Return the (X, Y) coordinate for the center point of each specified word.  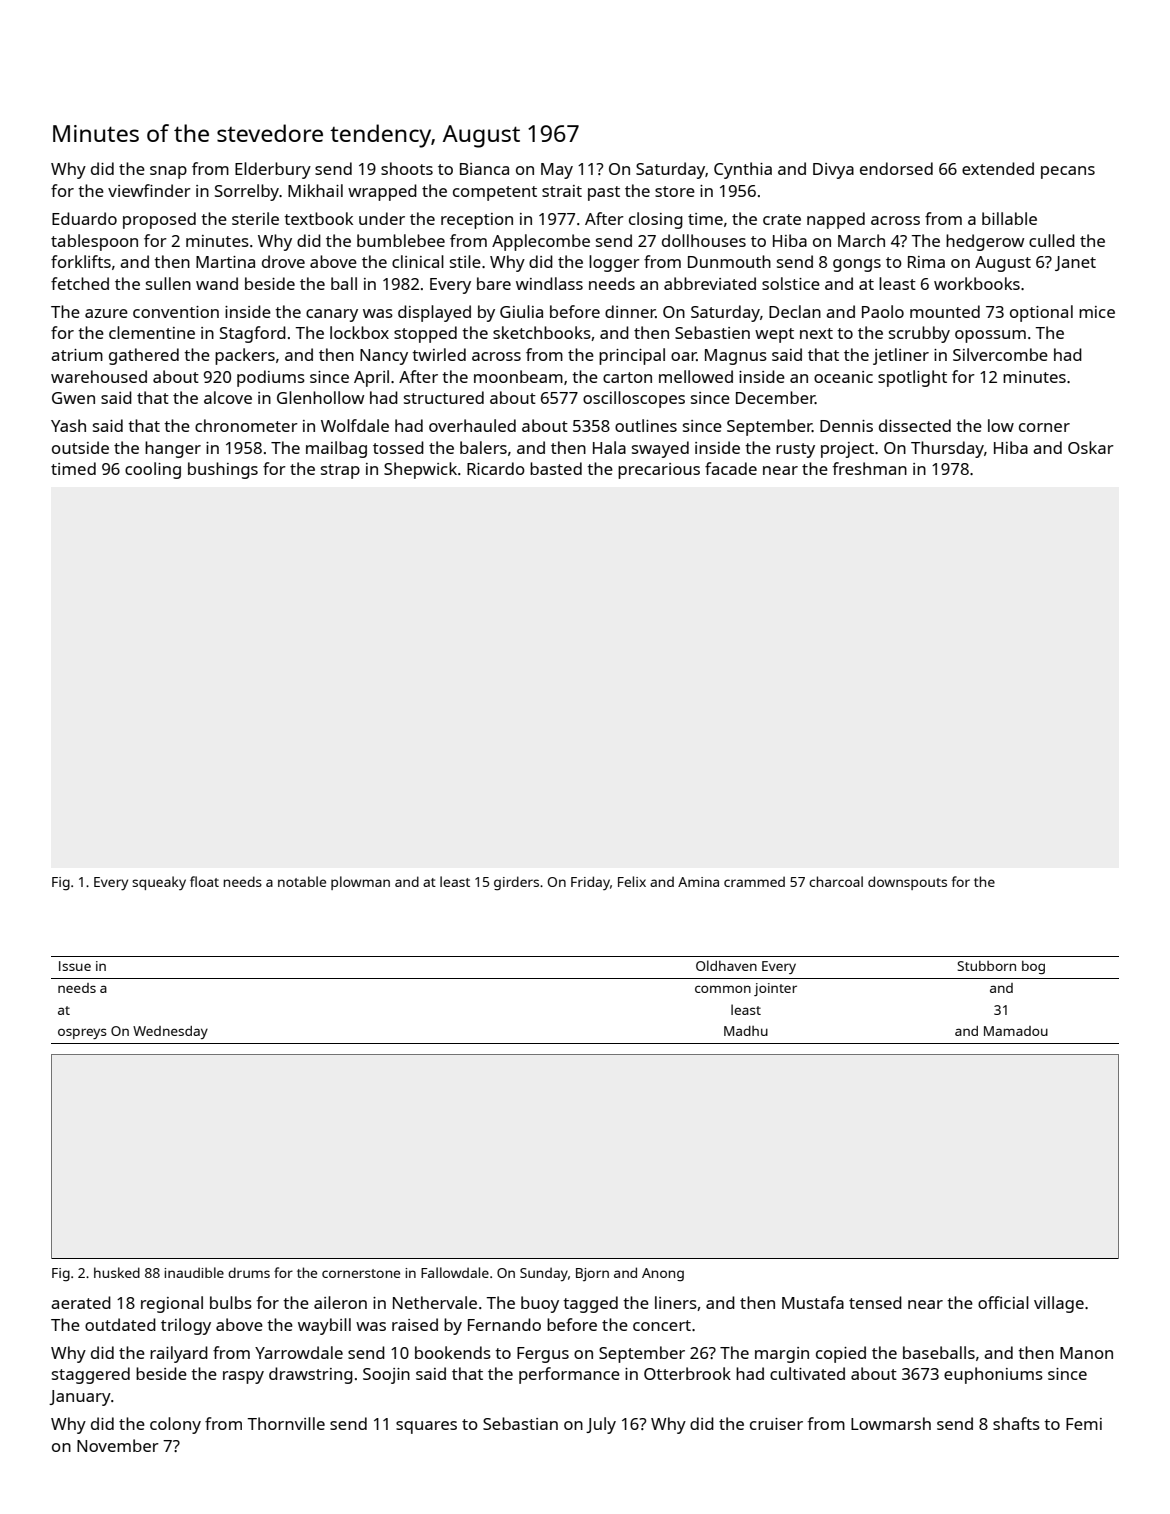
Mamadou (1016, 1031)
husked (117, 1272)
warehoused (99, 376)
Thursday (947, 449)
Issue (75, 966)
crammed (754, 881)
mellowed (696, 376)
